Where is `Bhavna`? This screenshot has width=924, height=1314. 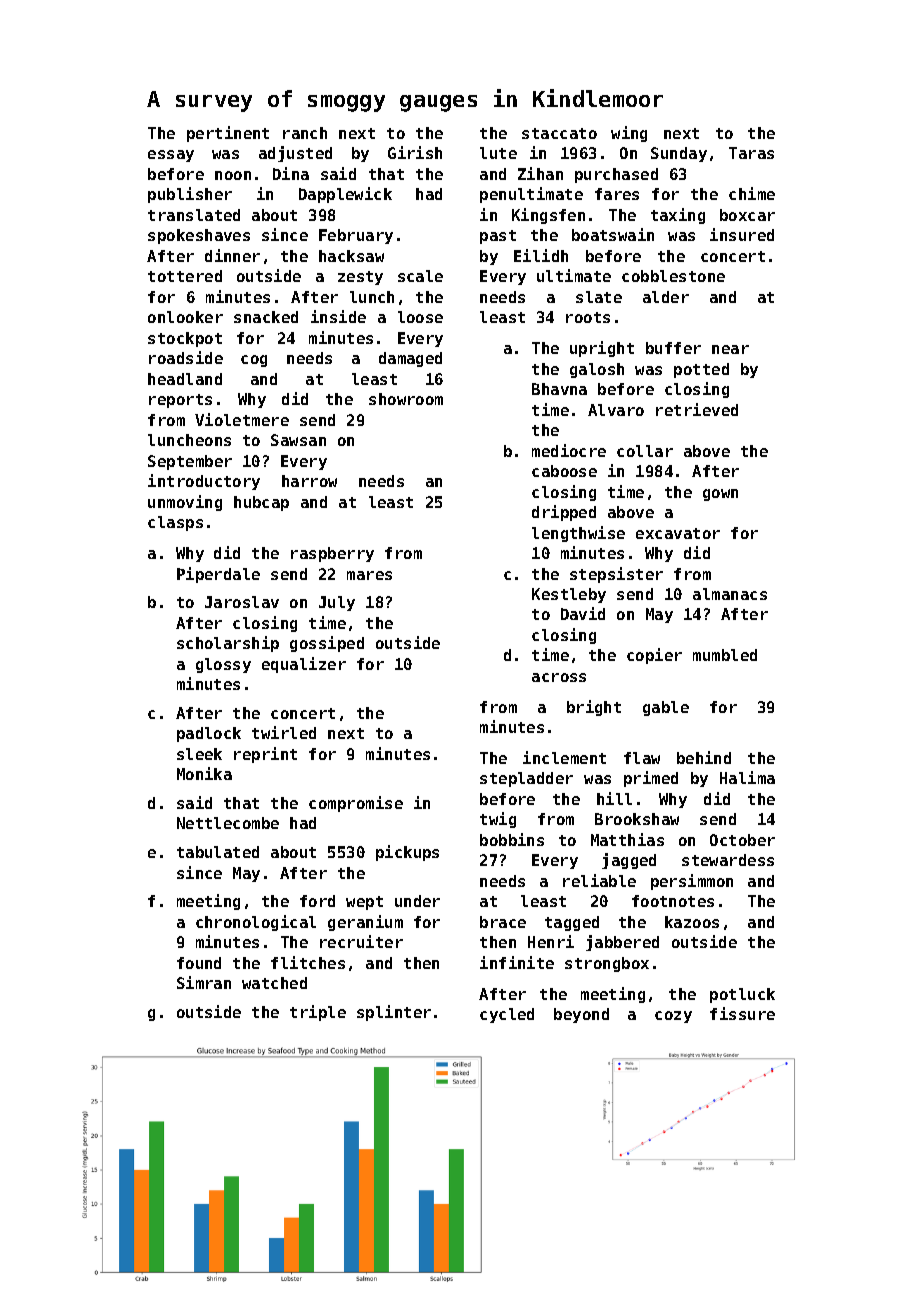
Bhavna is located at coordinates (559, 389).
